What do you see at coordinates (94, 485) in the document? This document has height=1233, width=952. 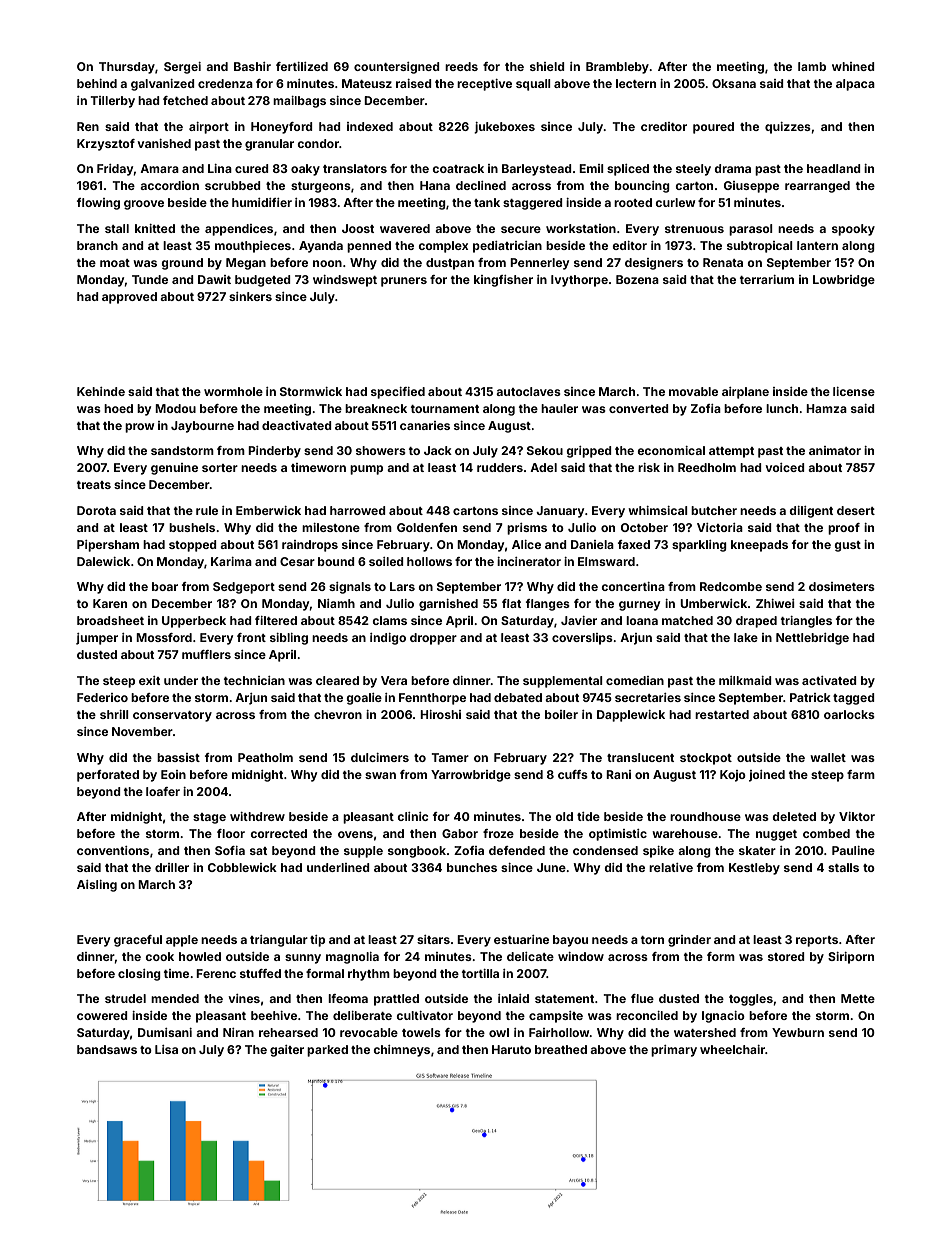 I see `treats` at bounding box center [94, 485].
